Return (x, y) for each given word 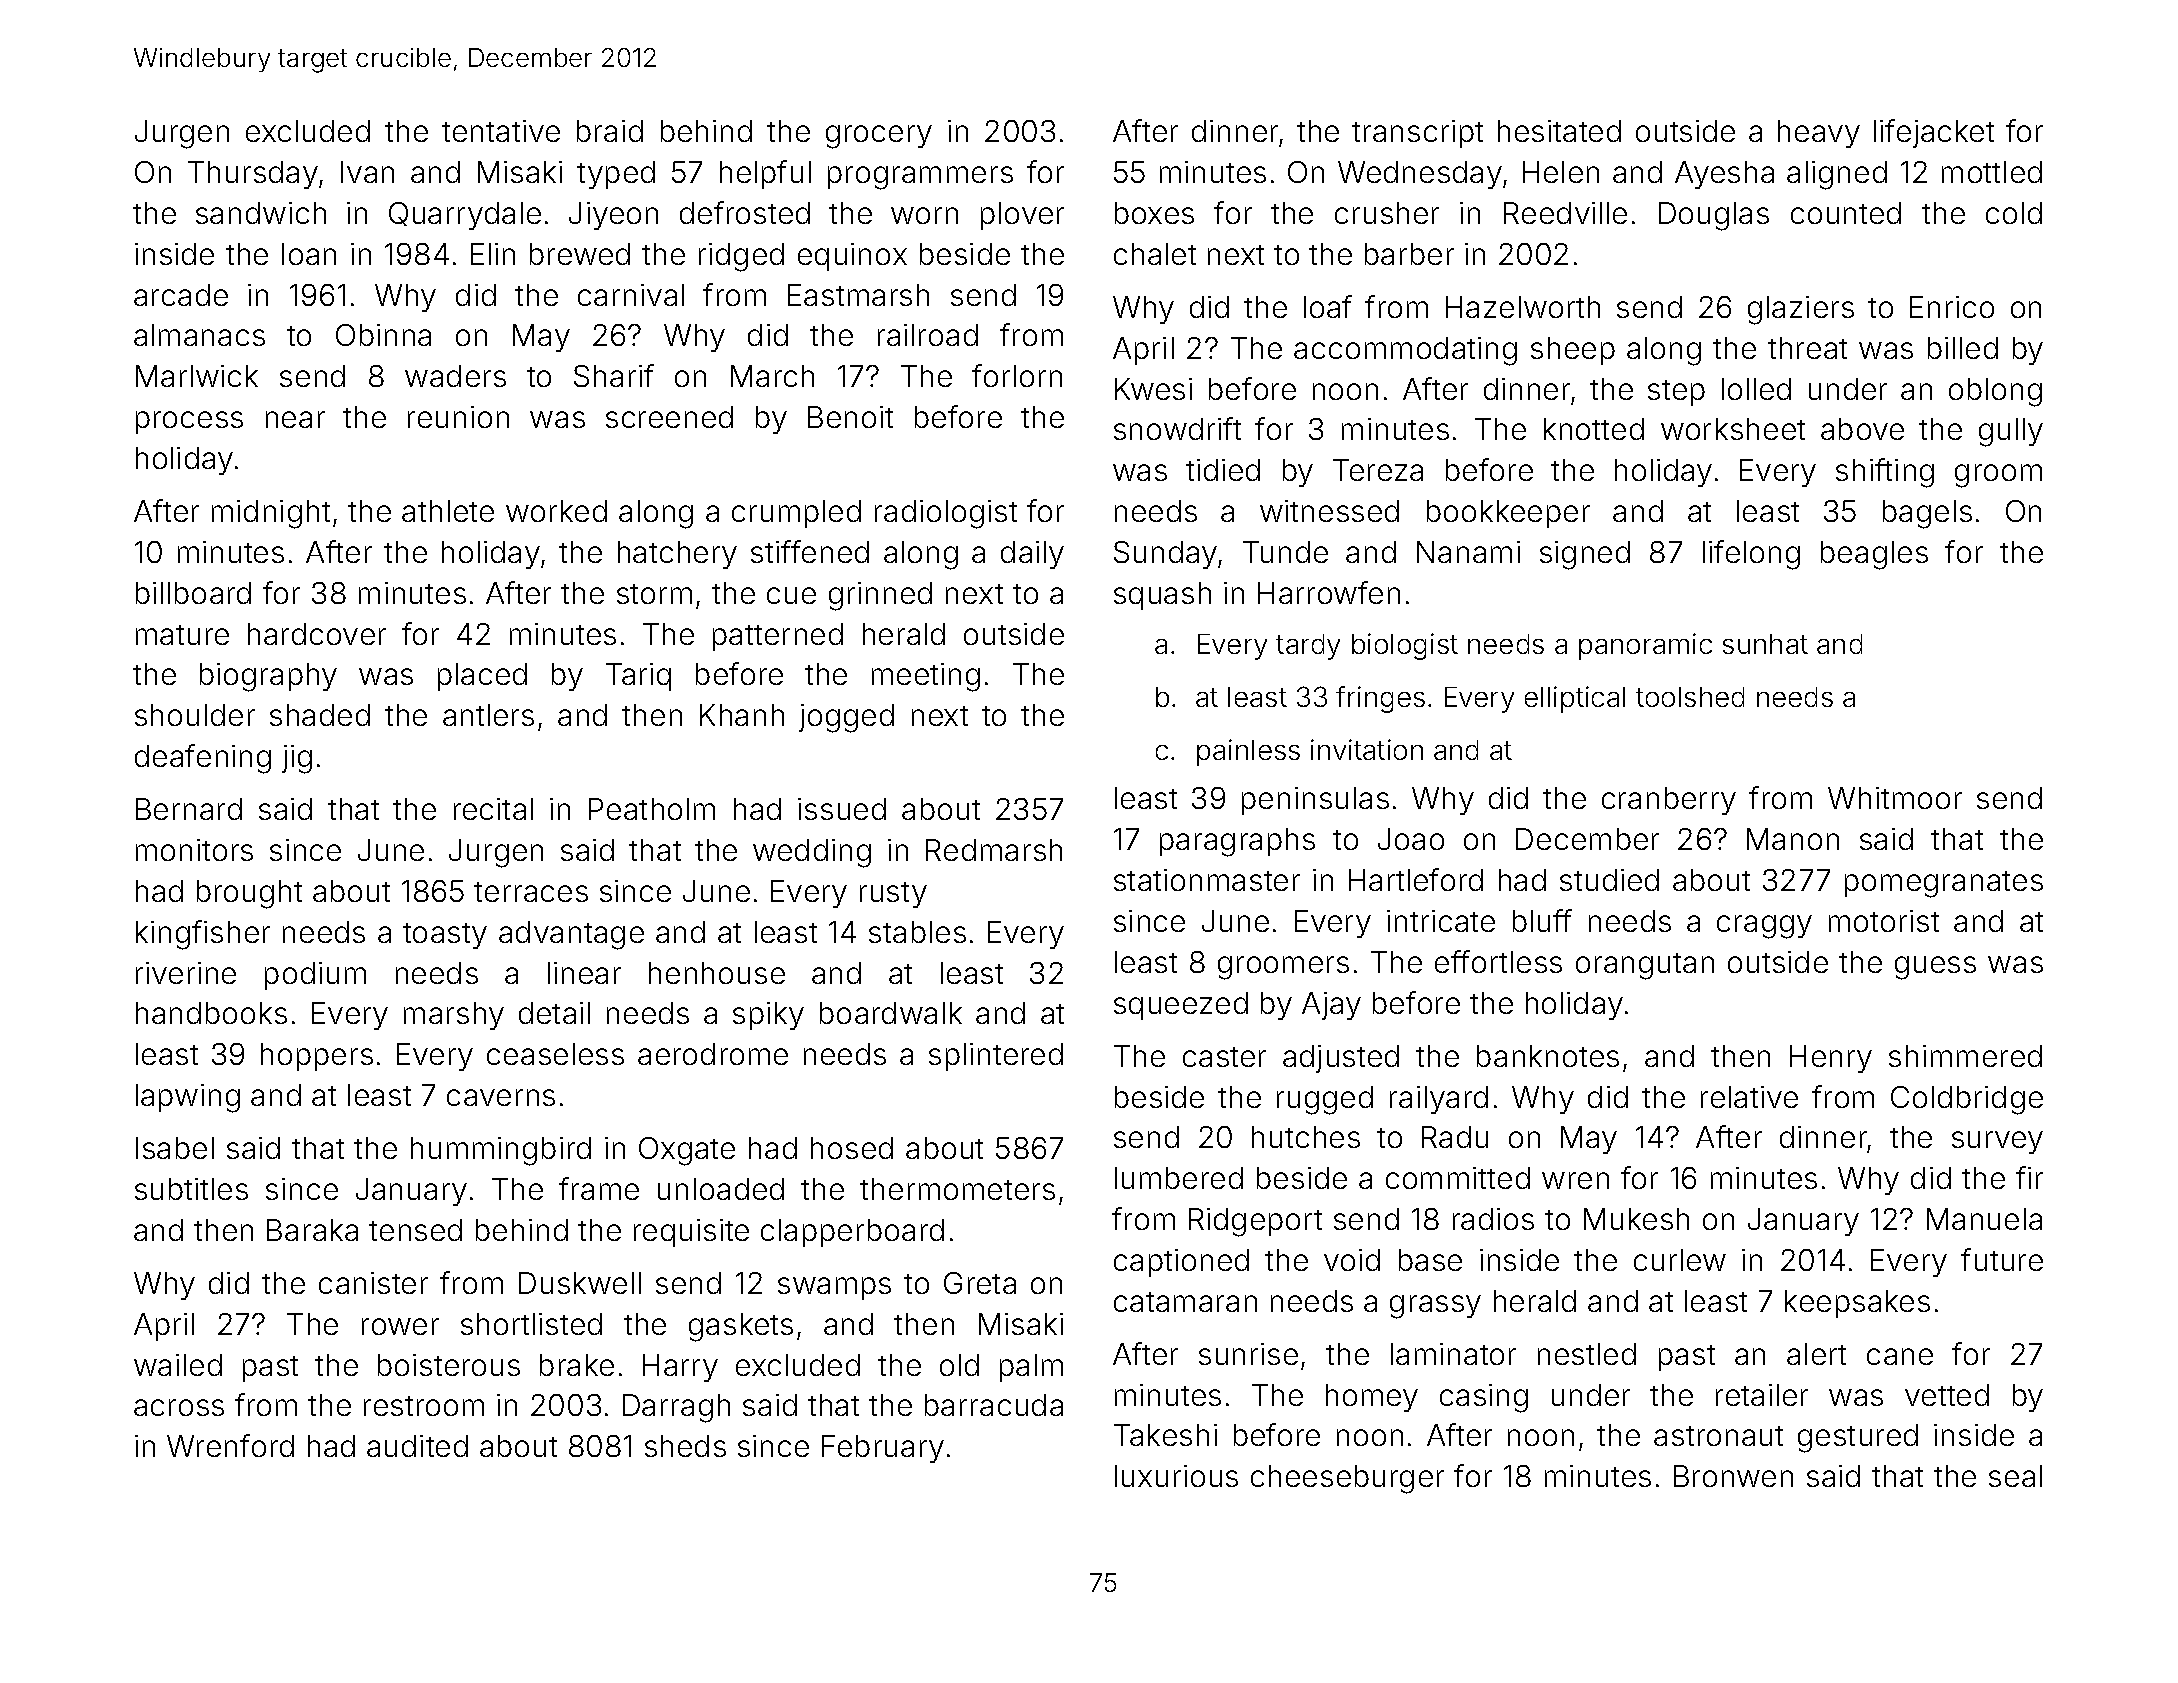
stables (917, 932)
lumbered (1179, 1178)
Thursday (253, 175)
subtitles (191, 1189)
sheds (685, 1446)
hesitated (1559, 131)
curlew (1680, 1260)
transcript (1417, 134)
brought (249, 894)
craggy (1764, 927)
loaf (1328, 306)
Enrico (1952, 307)
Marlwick (197, 376)
